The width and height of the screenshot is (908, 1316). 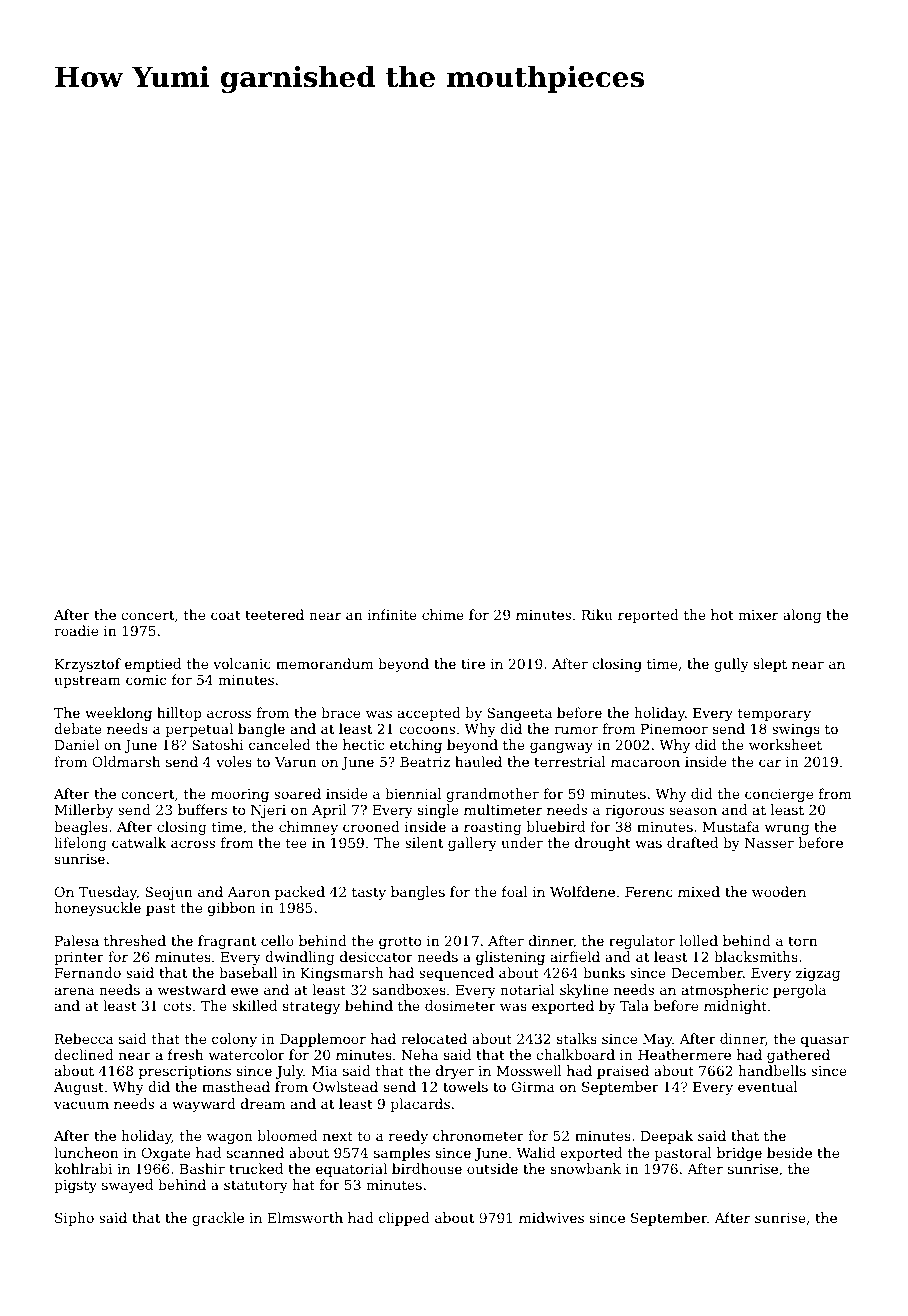 I want to click on gully, so click(x=731, y=665).
